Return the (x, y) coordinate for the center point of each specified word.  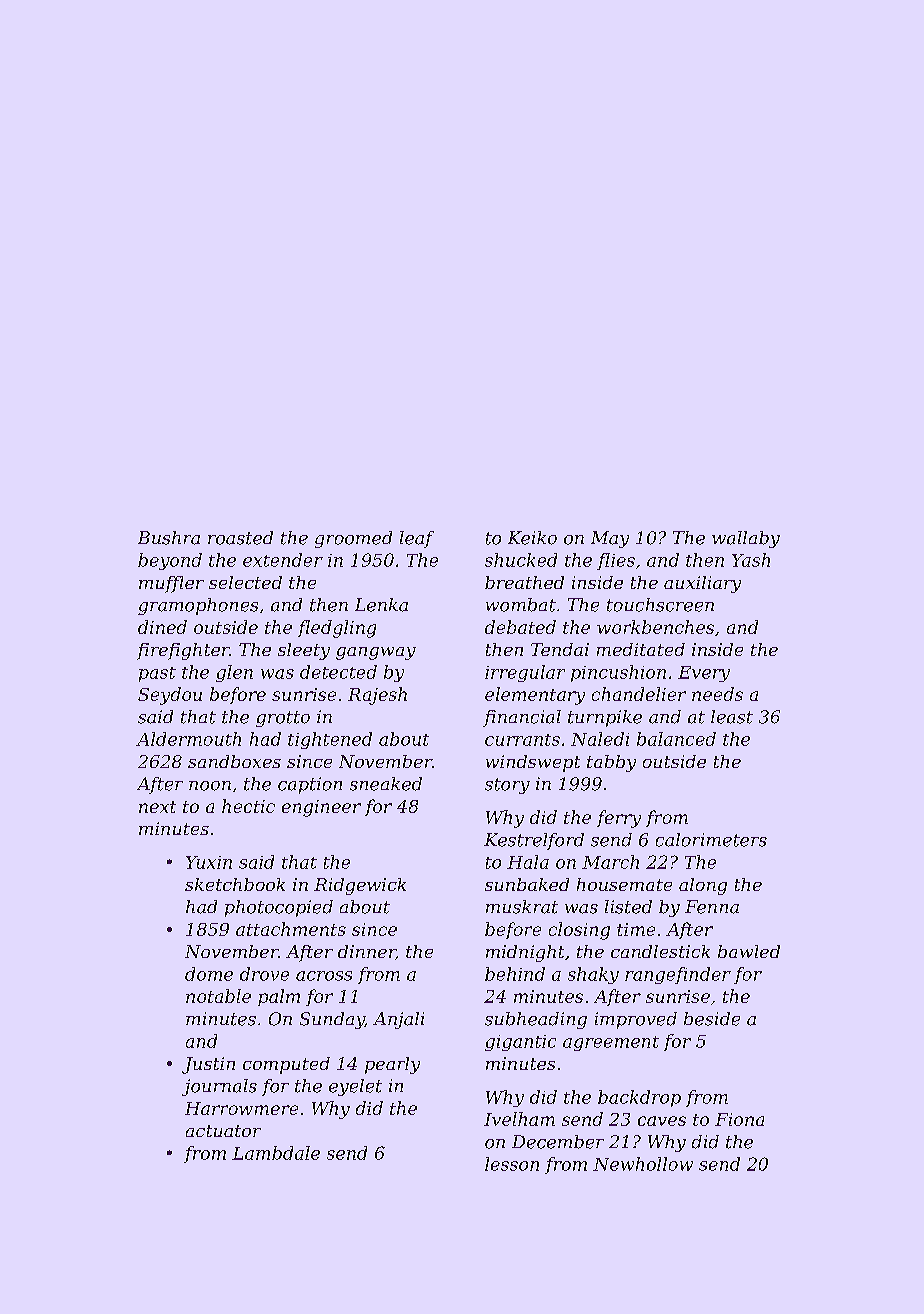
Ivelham (519, 1119)
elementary (535, 696)
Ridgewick (360, 886)
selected (245, 582)
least (732, 717)
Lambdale (276, 1153)
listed (628, 907)
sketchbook (235, 884)
